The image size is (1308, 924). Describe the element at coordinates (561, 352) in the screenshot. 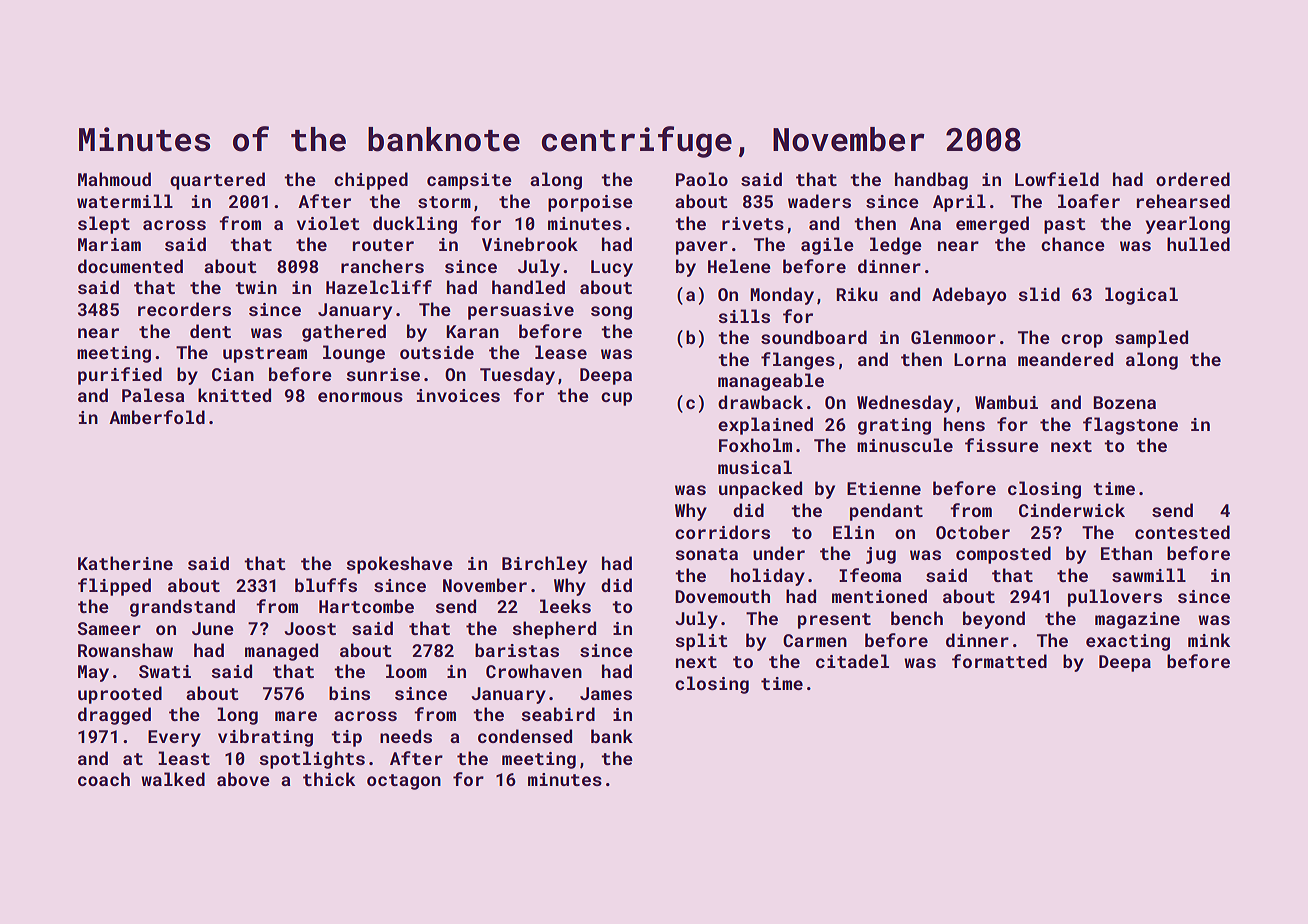

I see `lease` at that location.
